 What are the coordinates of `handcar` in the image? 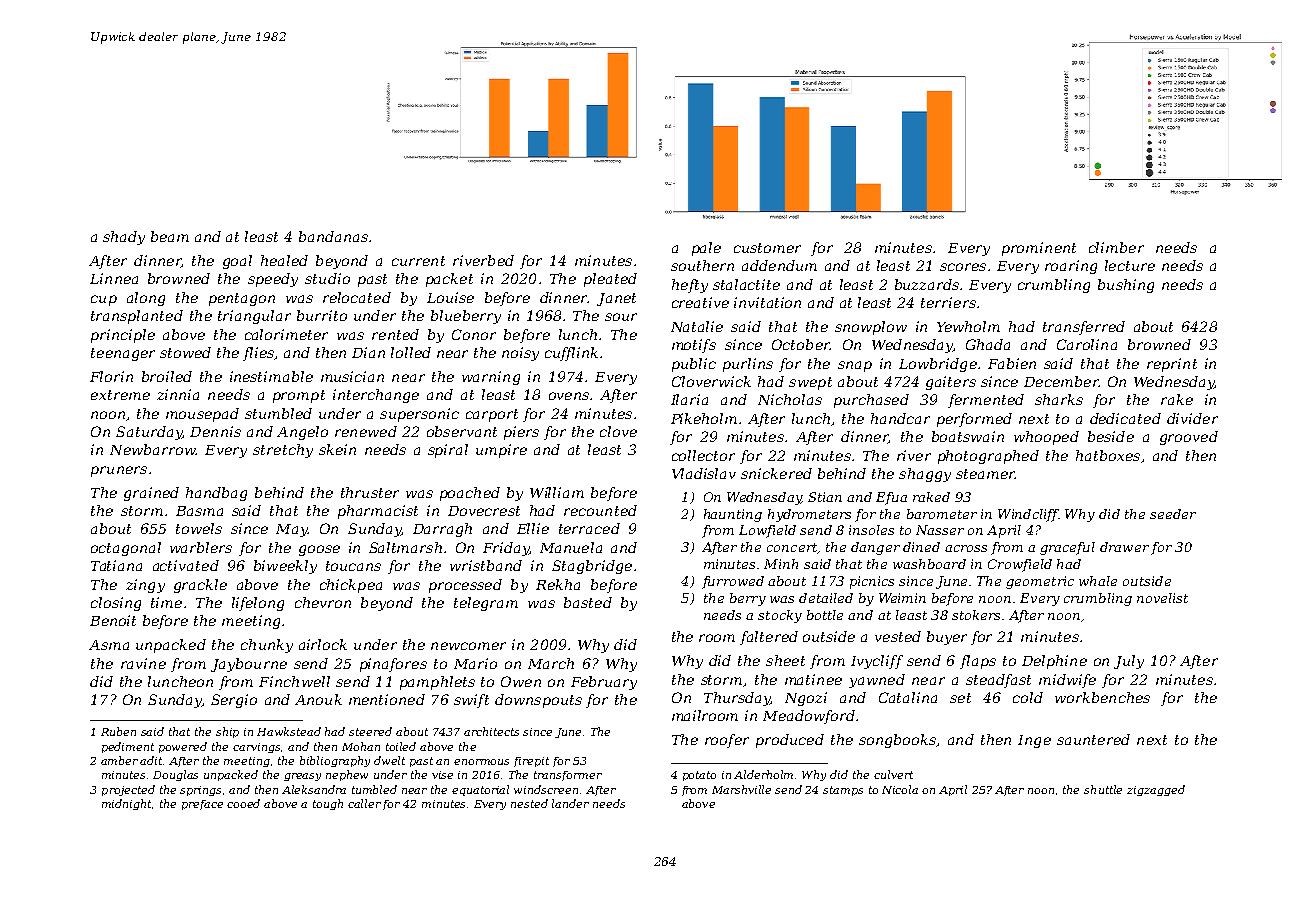 It's located at (900, 418).
